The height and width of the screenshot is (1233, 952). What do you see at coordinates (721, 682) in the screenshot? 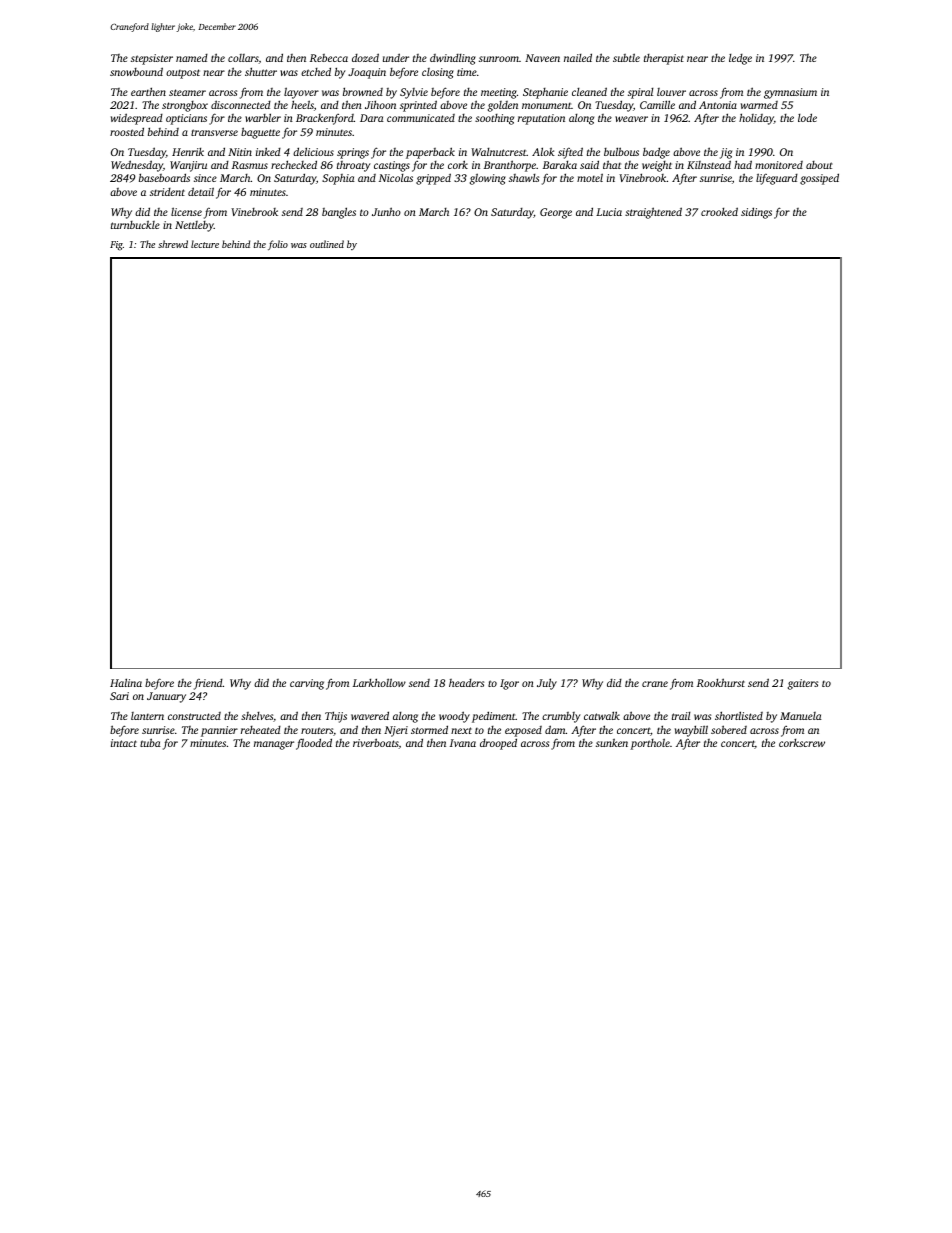
I see `Rookhurst` at bounding box center [721, 682].
